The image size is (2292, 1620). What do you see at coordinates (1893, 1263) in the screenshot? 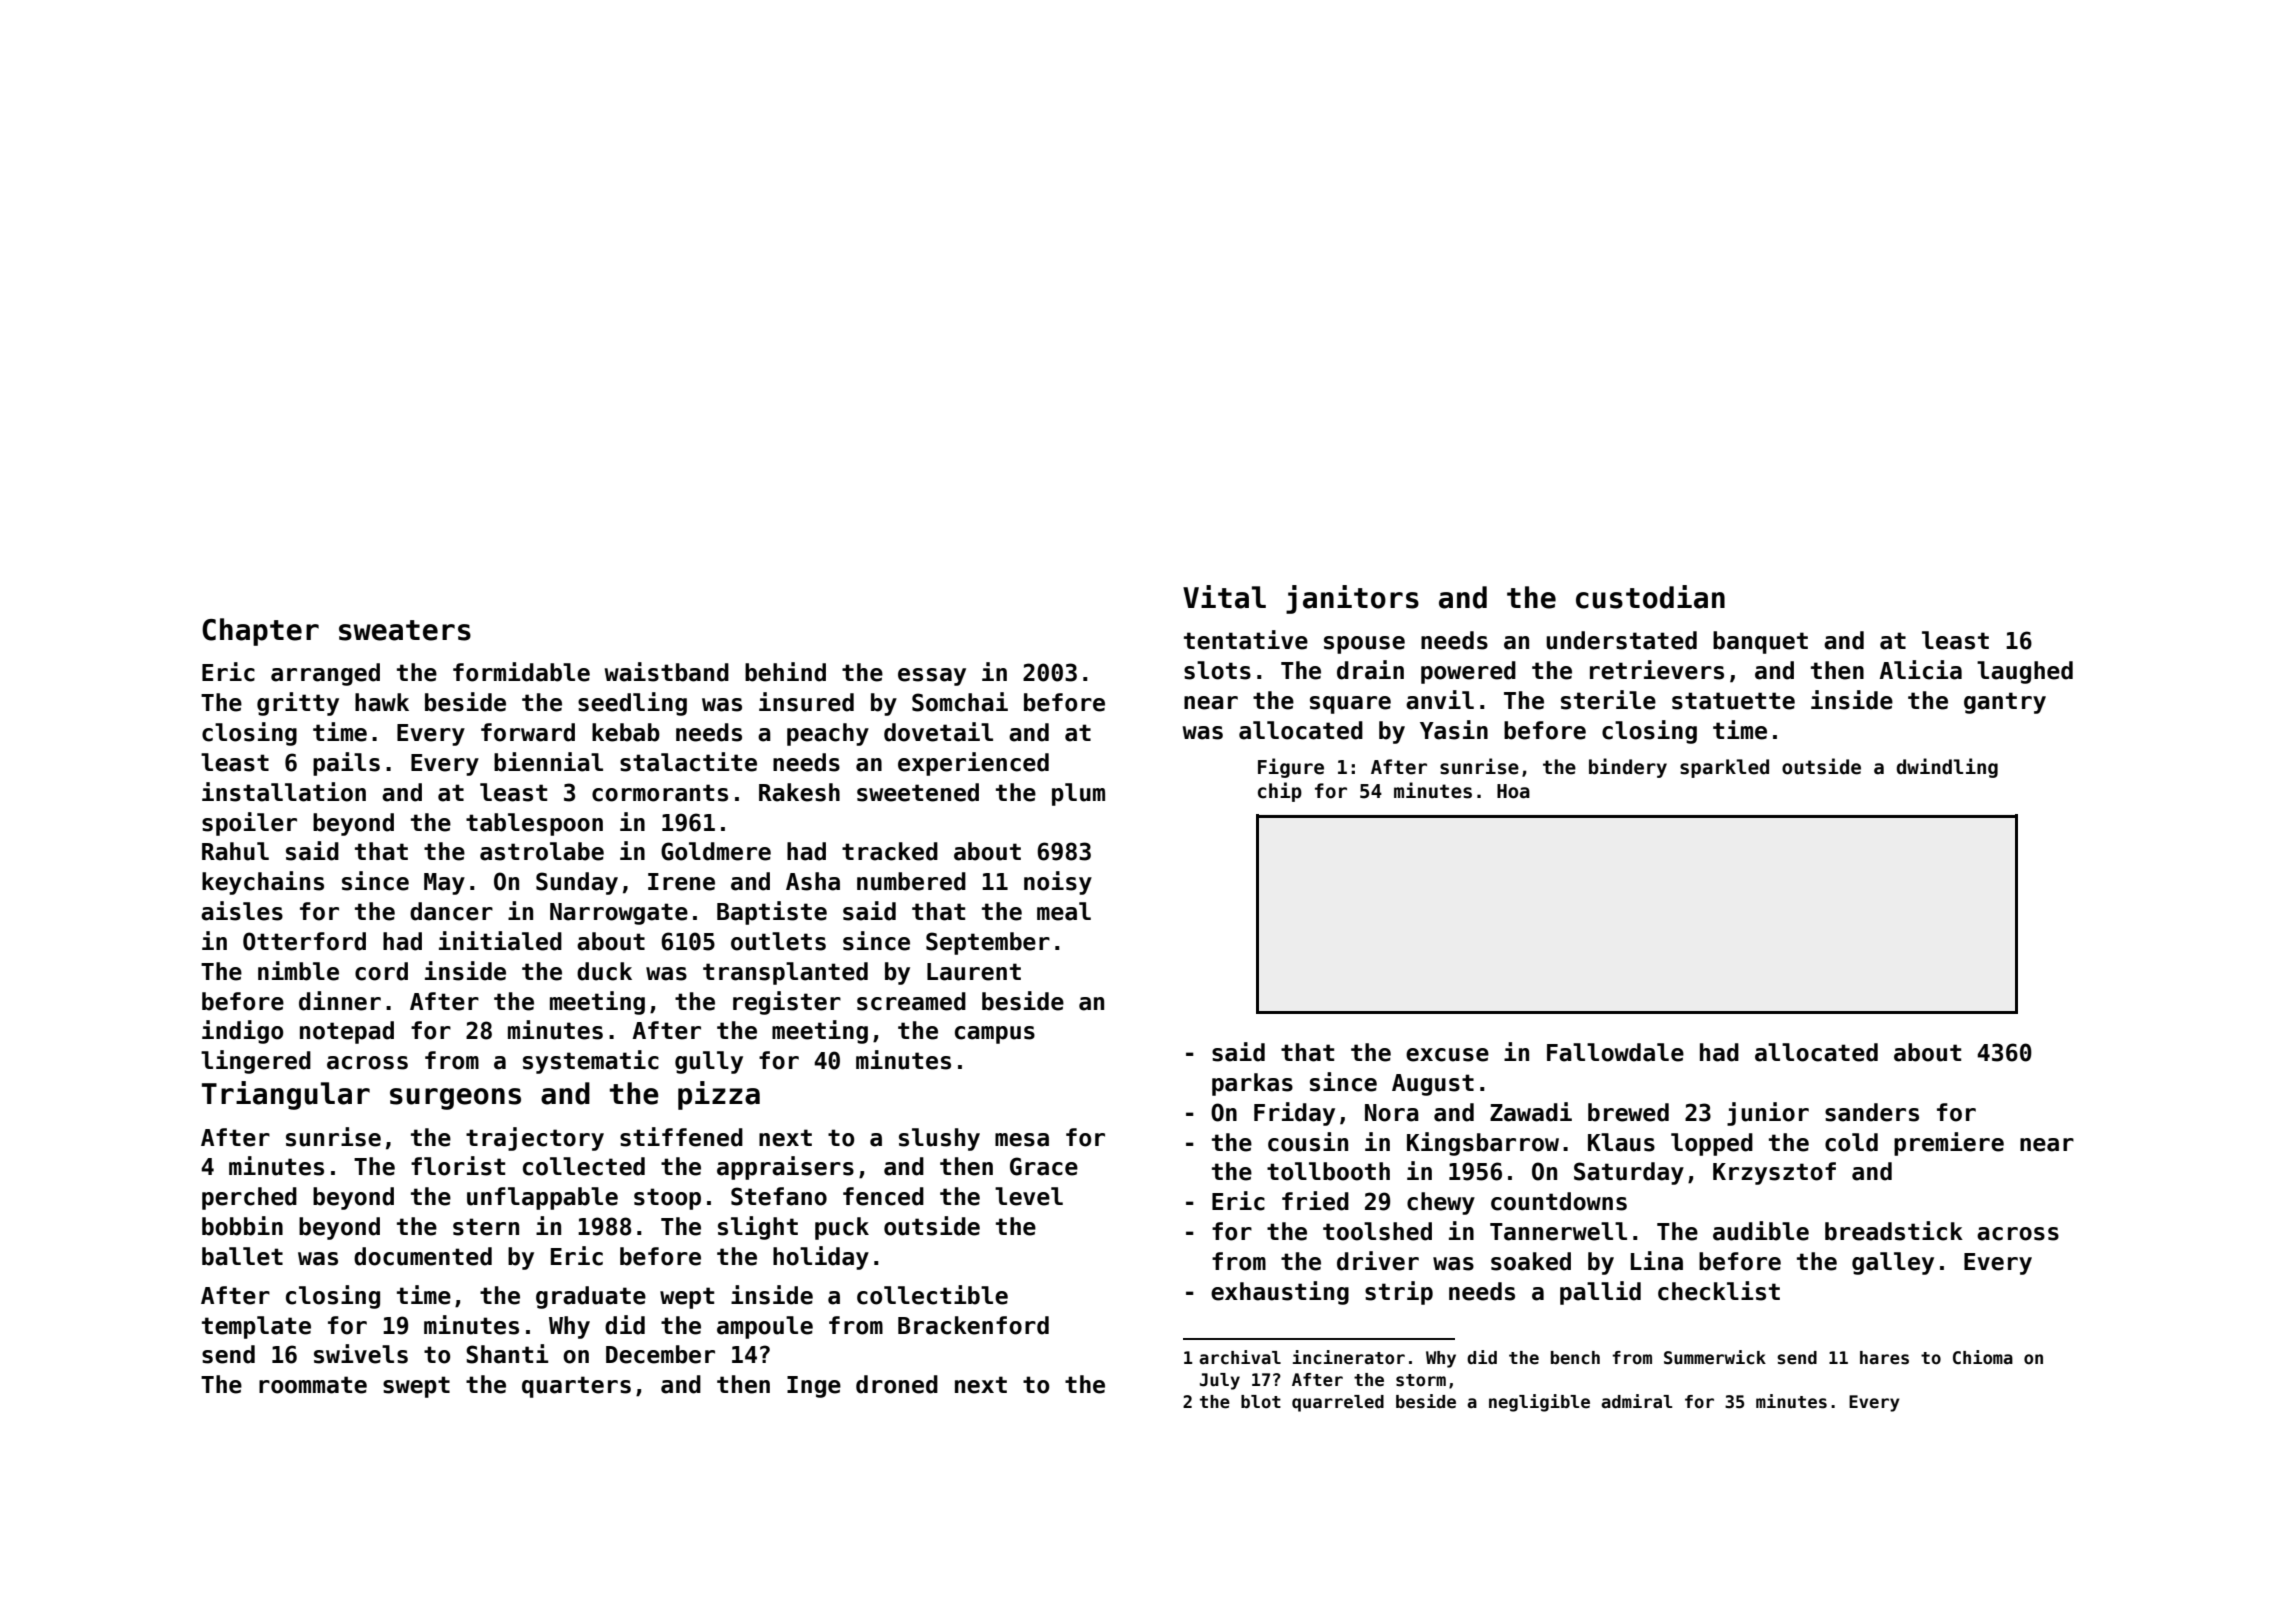
I see `galley` at bounding box center [1893, 1263].
